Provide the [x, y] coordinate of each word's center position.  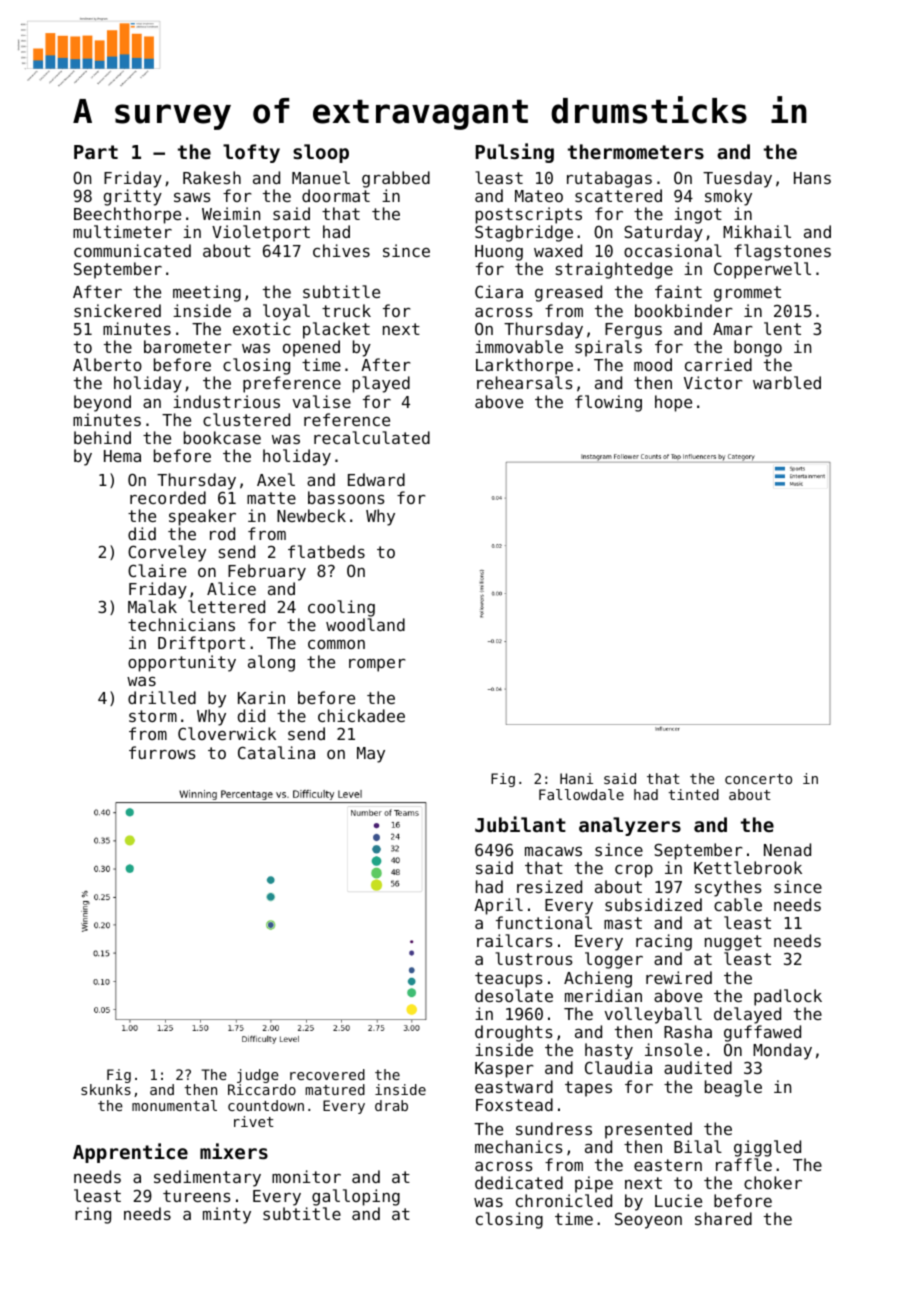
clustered [246, 419]
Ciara [499, 291]
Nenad [787, 849]
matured [335, 1089]
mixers [234, 1151]
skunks [106, 1089]
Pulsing [515, 153]
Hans [812, 178]
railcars [515, 940]
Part [96, 152]
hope [673, 403]
